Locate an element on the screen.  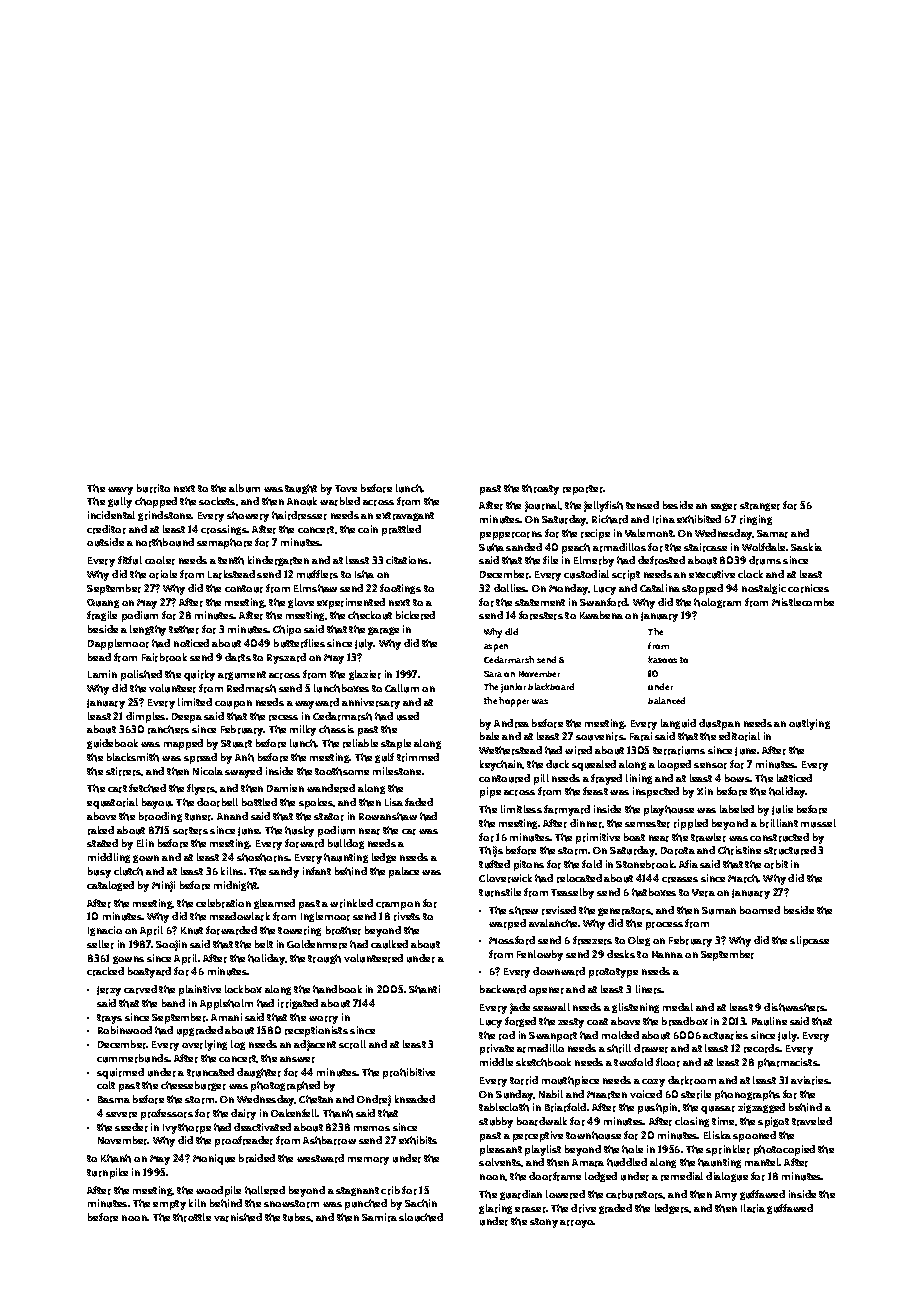
Chipo is located at coordinates (287, 630).
